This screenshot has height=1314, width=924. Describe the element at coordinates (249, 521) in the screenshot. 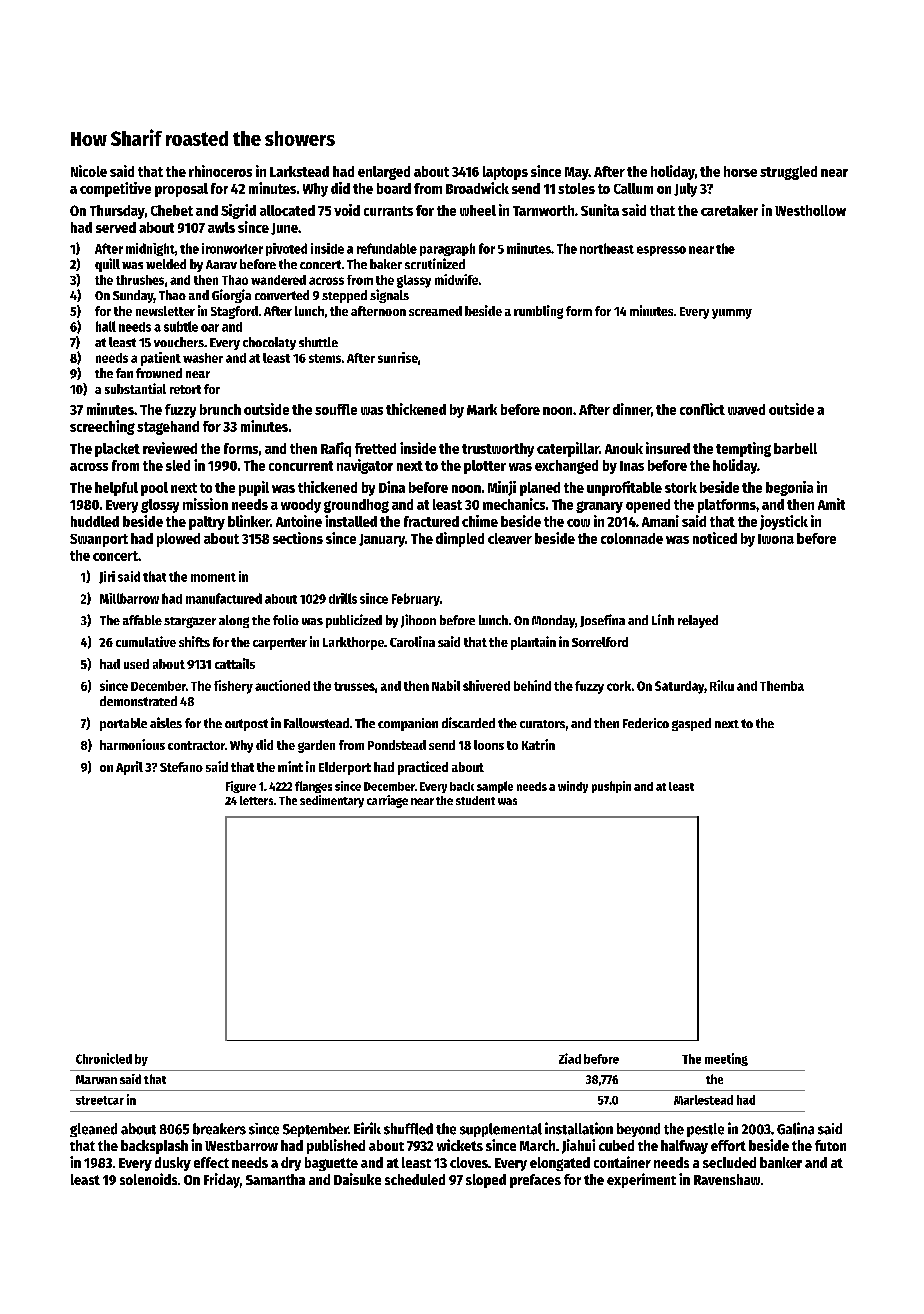

I see `blinker` at that location.
